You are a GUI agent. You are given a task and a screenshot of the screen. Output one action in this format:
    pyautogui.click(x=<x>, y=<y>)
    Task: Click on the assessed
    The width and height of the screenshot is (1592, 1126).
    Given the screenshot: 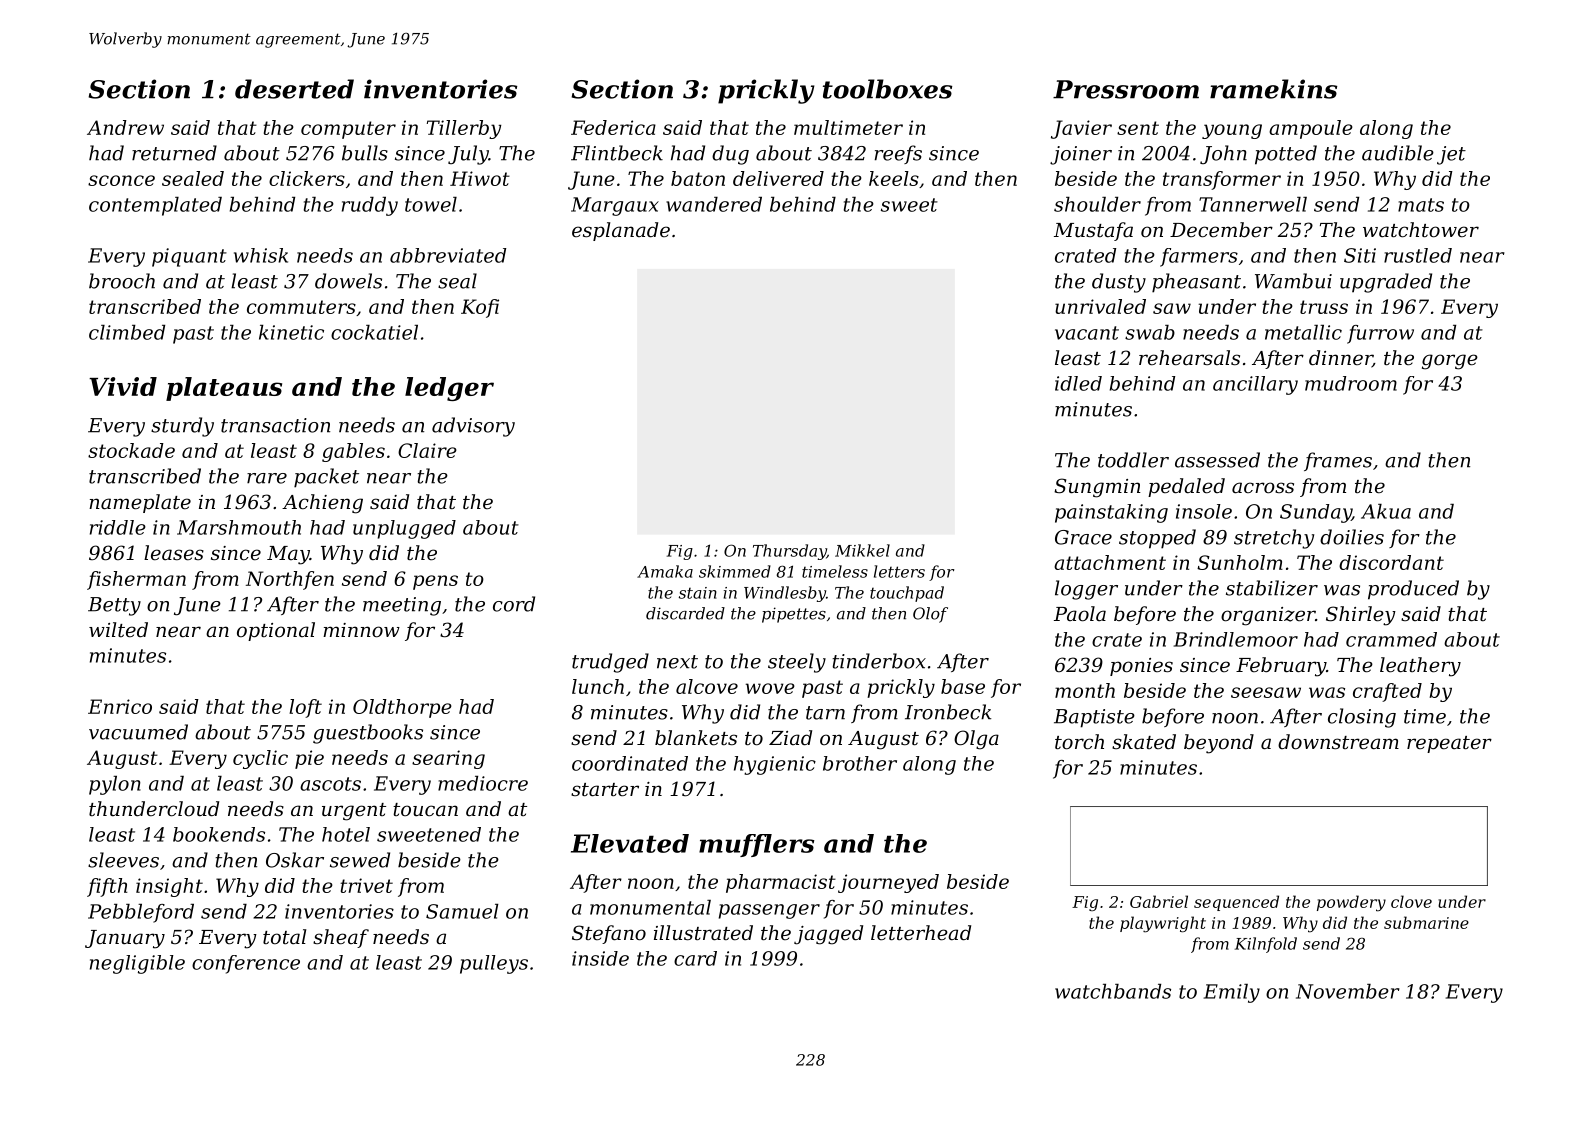 What is the action you would take?
    pyautogui.click(x=1217, y=460)
